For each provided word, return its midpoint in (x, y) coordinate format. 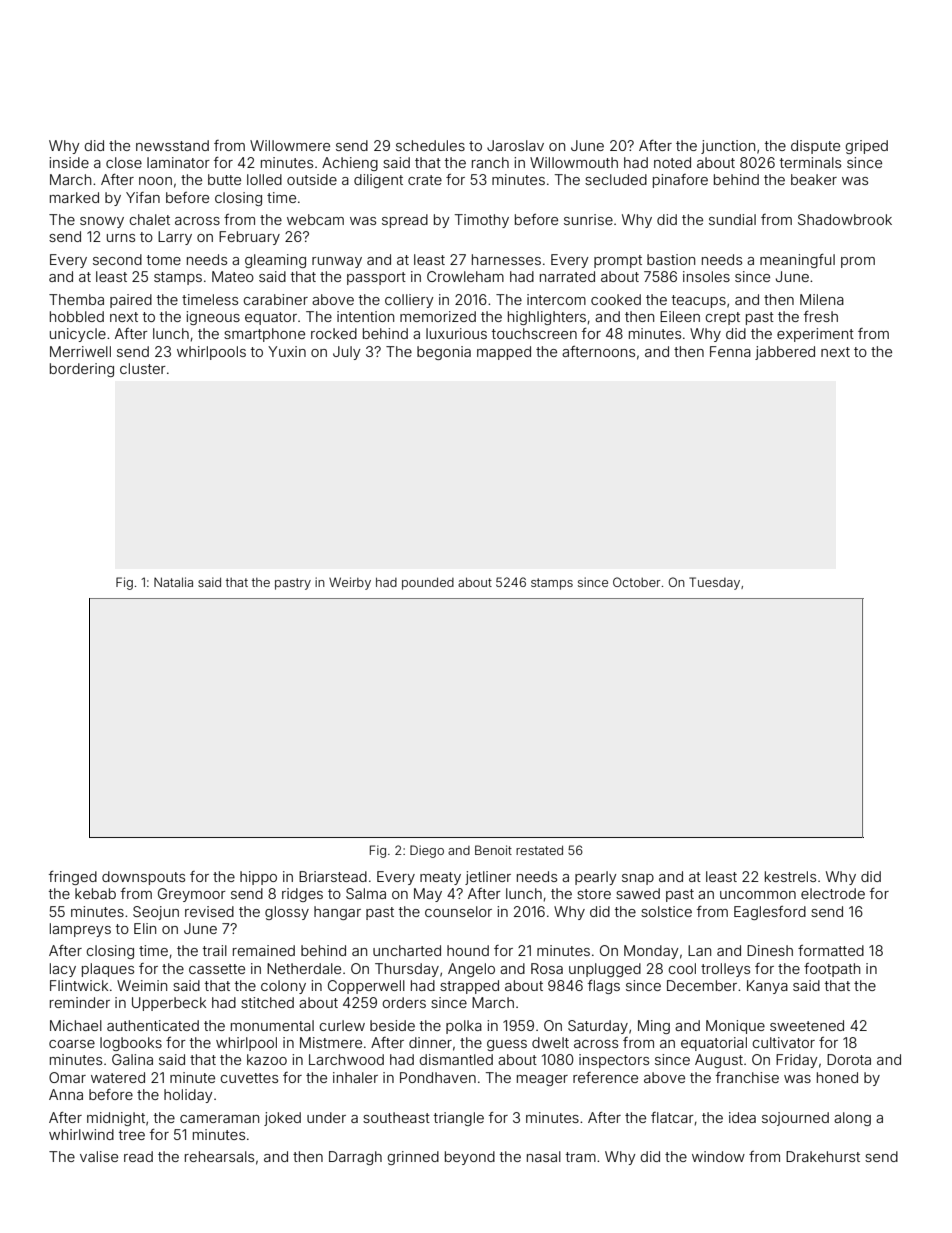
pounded (428, 583)
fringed (73, 878)
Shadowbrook (845, 219)
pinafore (680, 181)
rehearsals (219, 1156)
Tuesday (714, 583)
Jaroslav (515, 145)
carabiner (275, 299)
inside (69, 162)
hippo (258, 878)
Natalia (173, 582)
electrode (833, 893)
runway (337, 262)
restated (539, 850)
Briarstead (333, 876)
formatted (831, 950)
